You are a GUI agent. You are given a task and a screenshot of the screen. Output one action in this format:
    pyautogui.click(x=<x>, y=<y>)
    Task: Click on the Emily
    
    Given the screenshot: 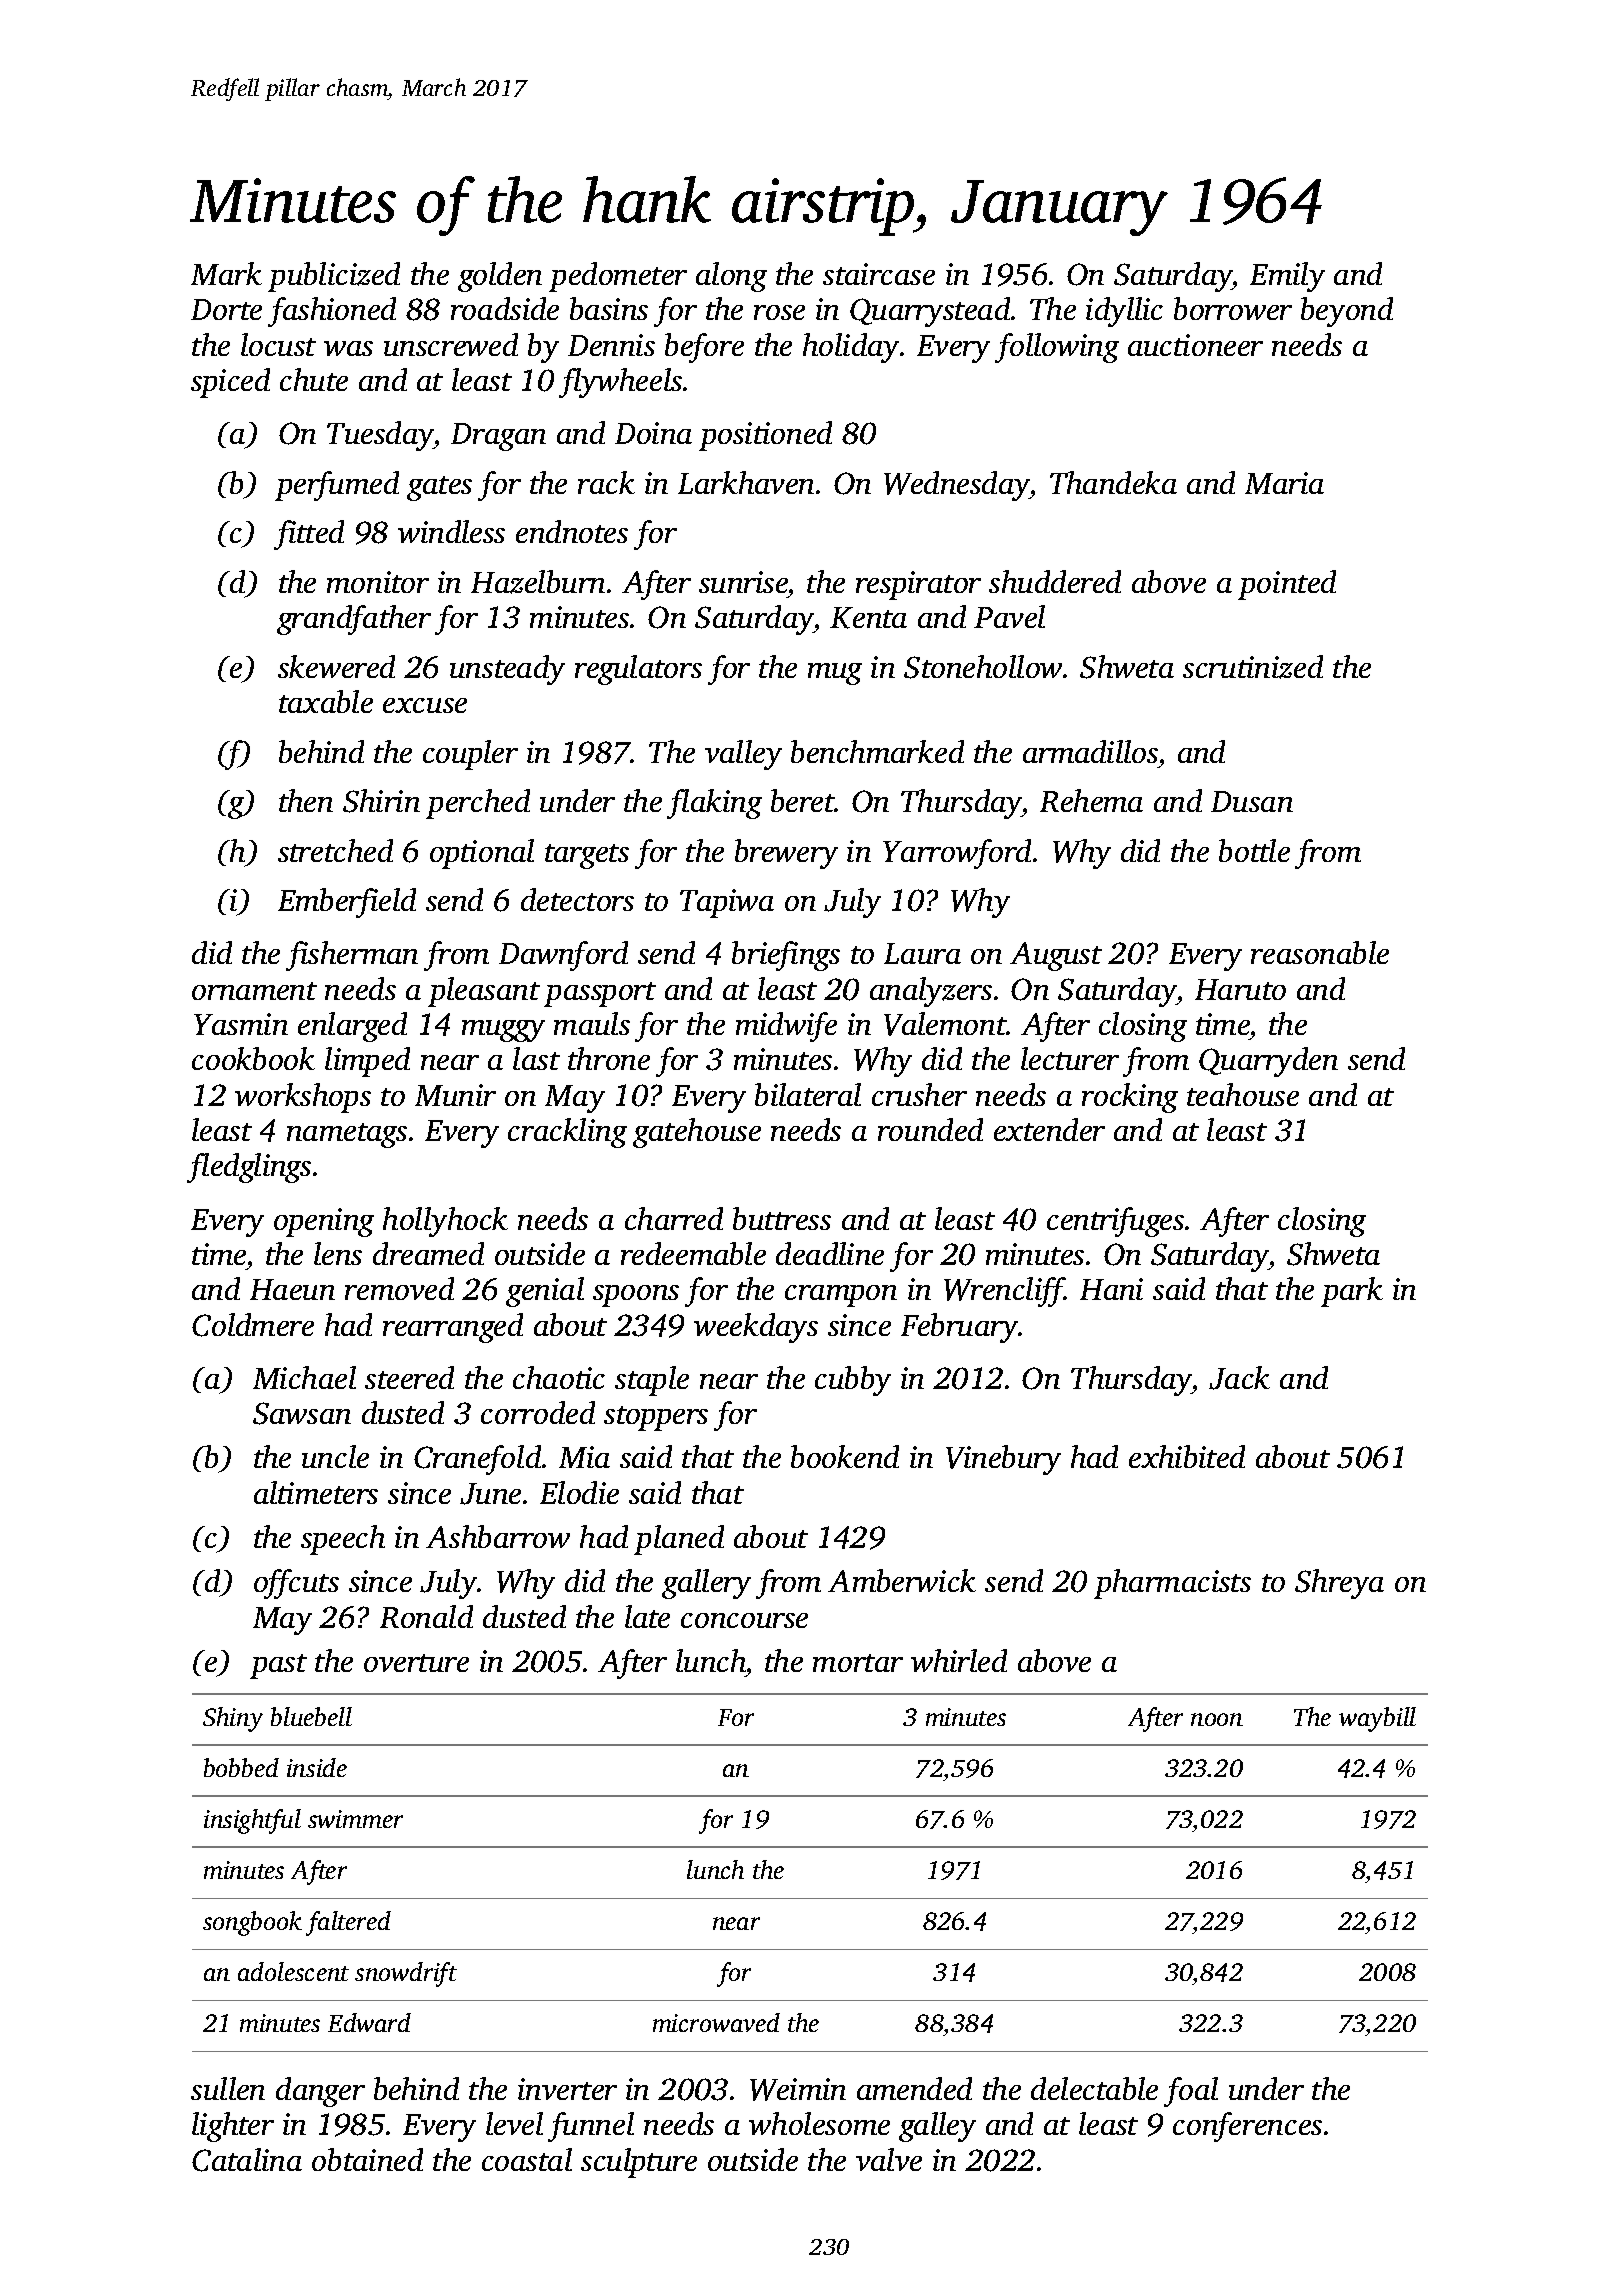 What is the action you would take?
    pyautogui.click(x=1287, y=277)
